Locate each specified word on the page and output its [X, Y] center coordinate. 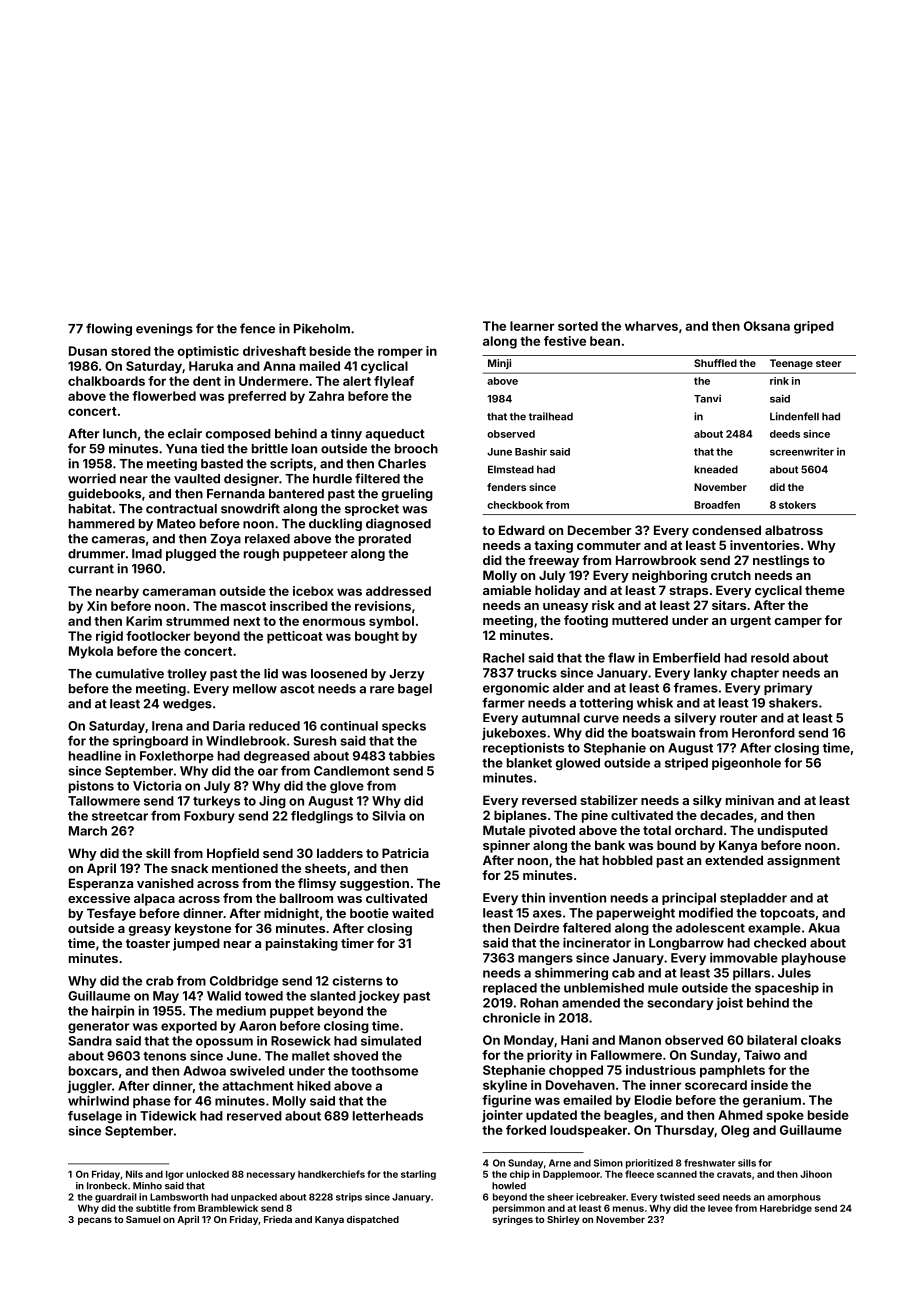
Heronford [763, 733]
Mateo [176, 524]
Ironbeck [107, 1186]
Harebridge [786, 1209]
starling [418, 1175]
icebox [313, 591]
